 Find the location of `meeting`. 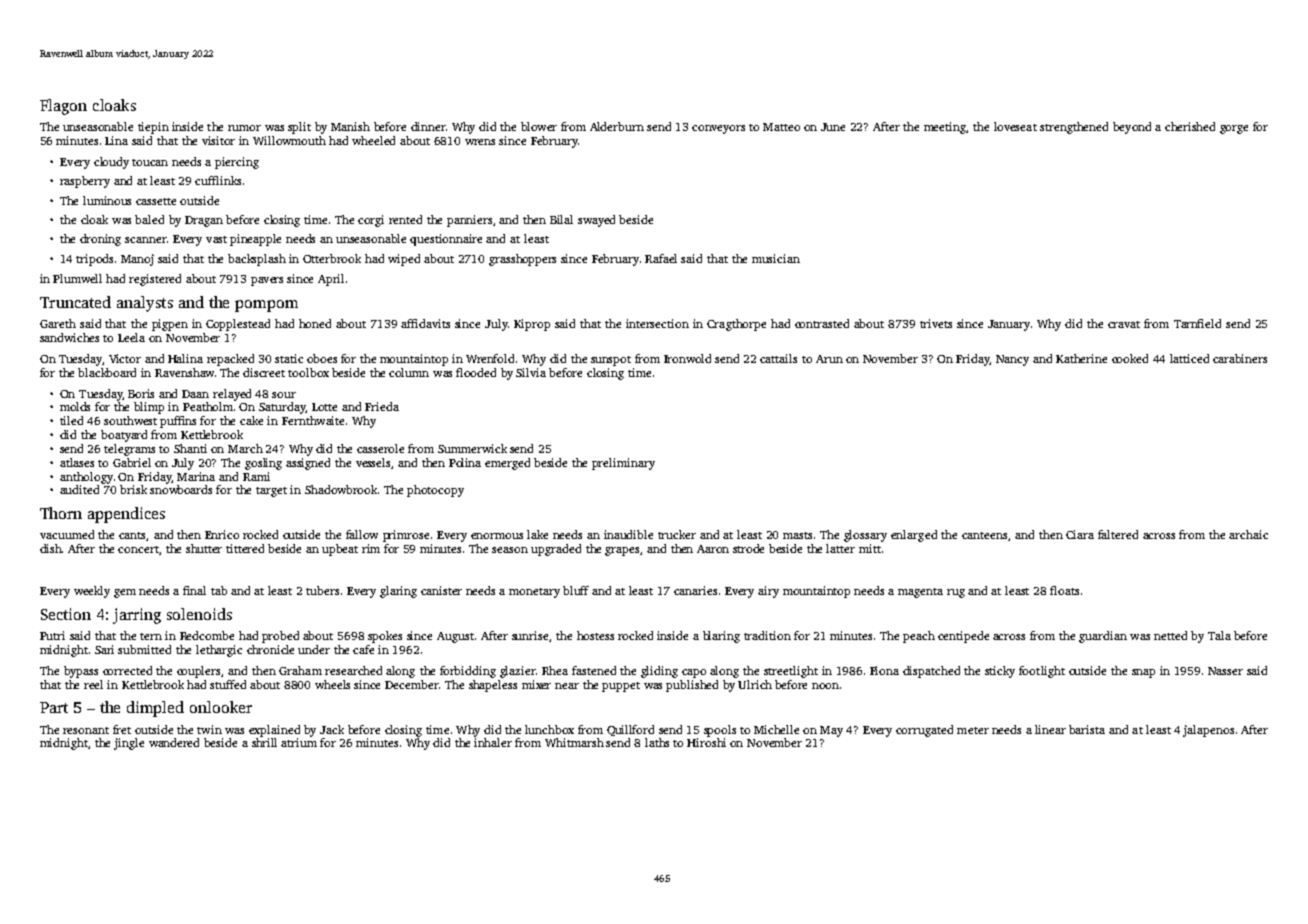

meeting is located at coordinates (945, 128).
